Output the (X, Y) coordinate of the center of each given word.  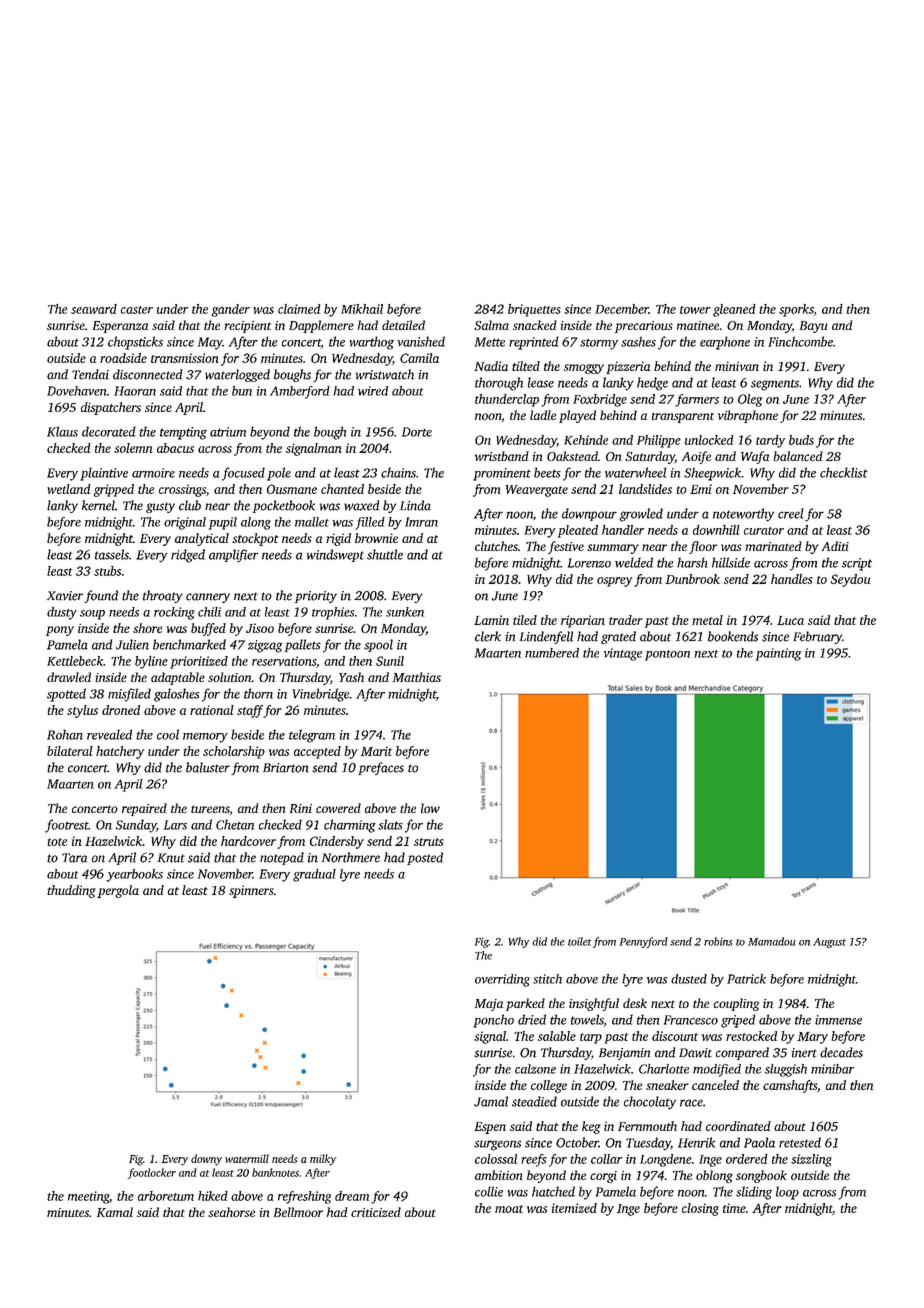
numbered (552, 653)
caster (137, 310)
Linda (415, 505)
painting (778, 654)
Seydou (850, 580)
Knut (171, 858)
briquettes (534, 310)
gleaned (734, 310)
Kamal (115, 1212)
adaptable (178, 678)
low (430, 808)
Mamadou (772, 941)
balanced (798, 456)
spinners (251, 891)
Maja (489, 1005)
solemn (133, 448)
